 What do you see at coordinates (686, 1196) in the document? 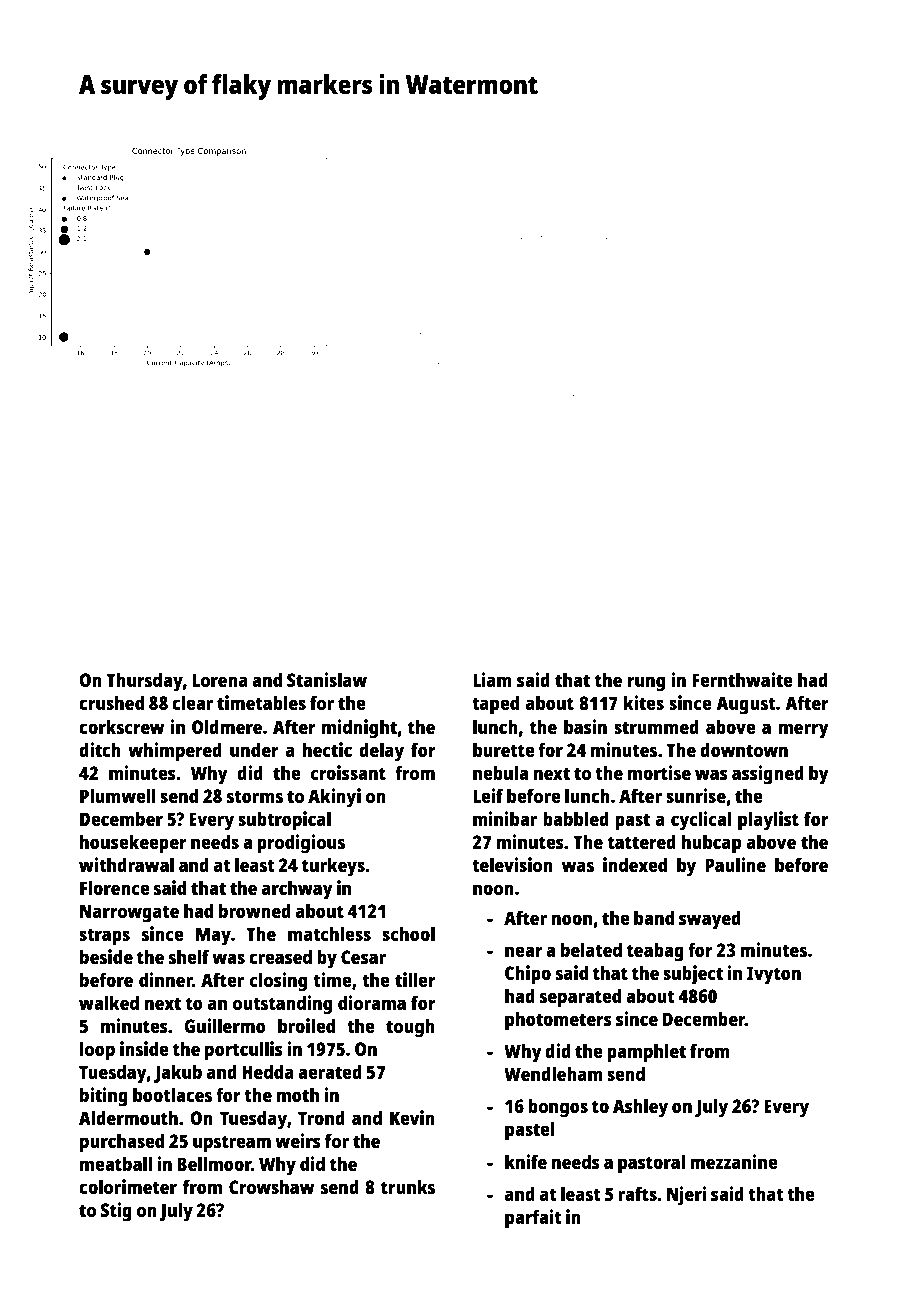
I see `Njeri` at bounding box center [686, 1196].
